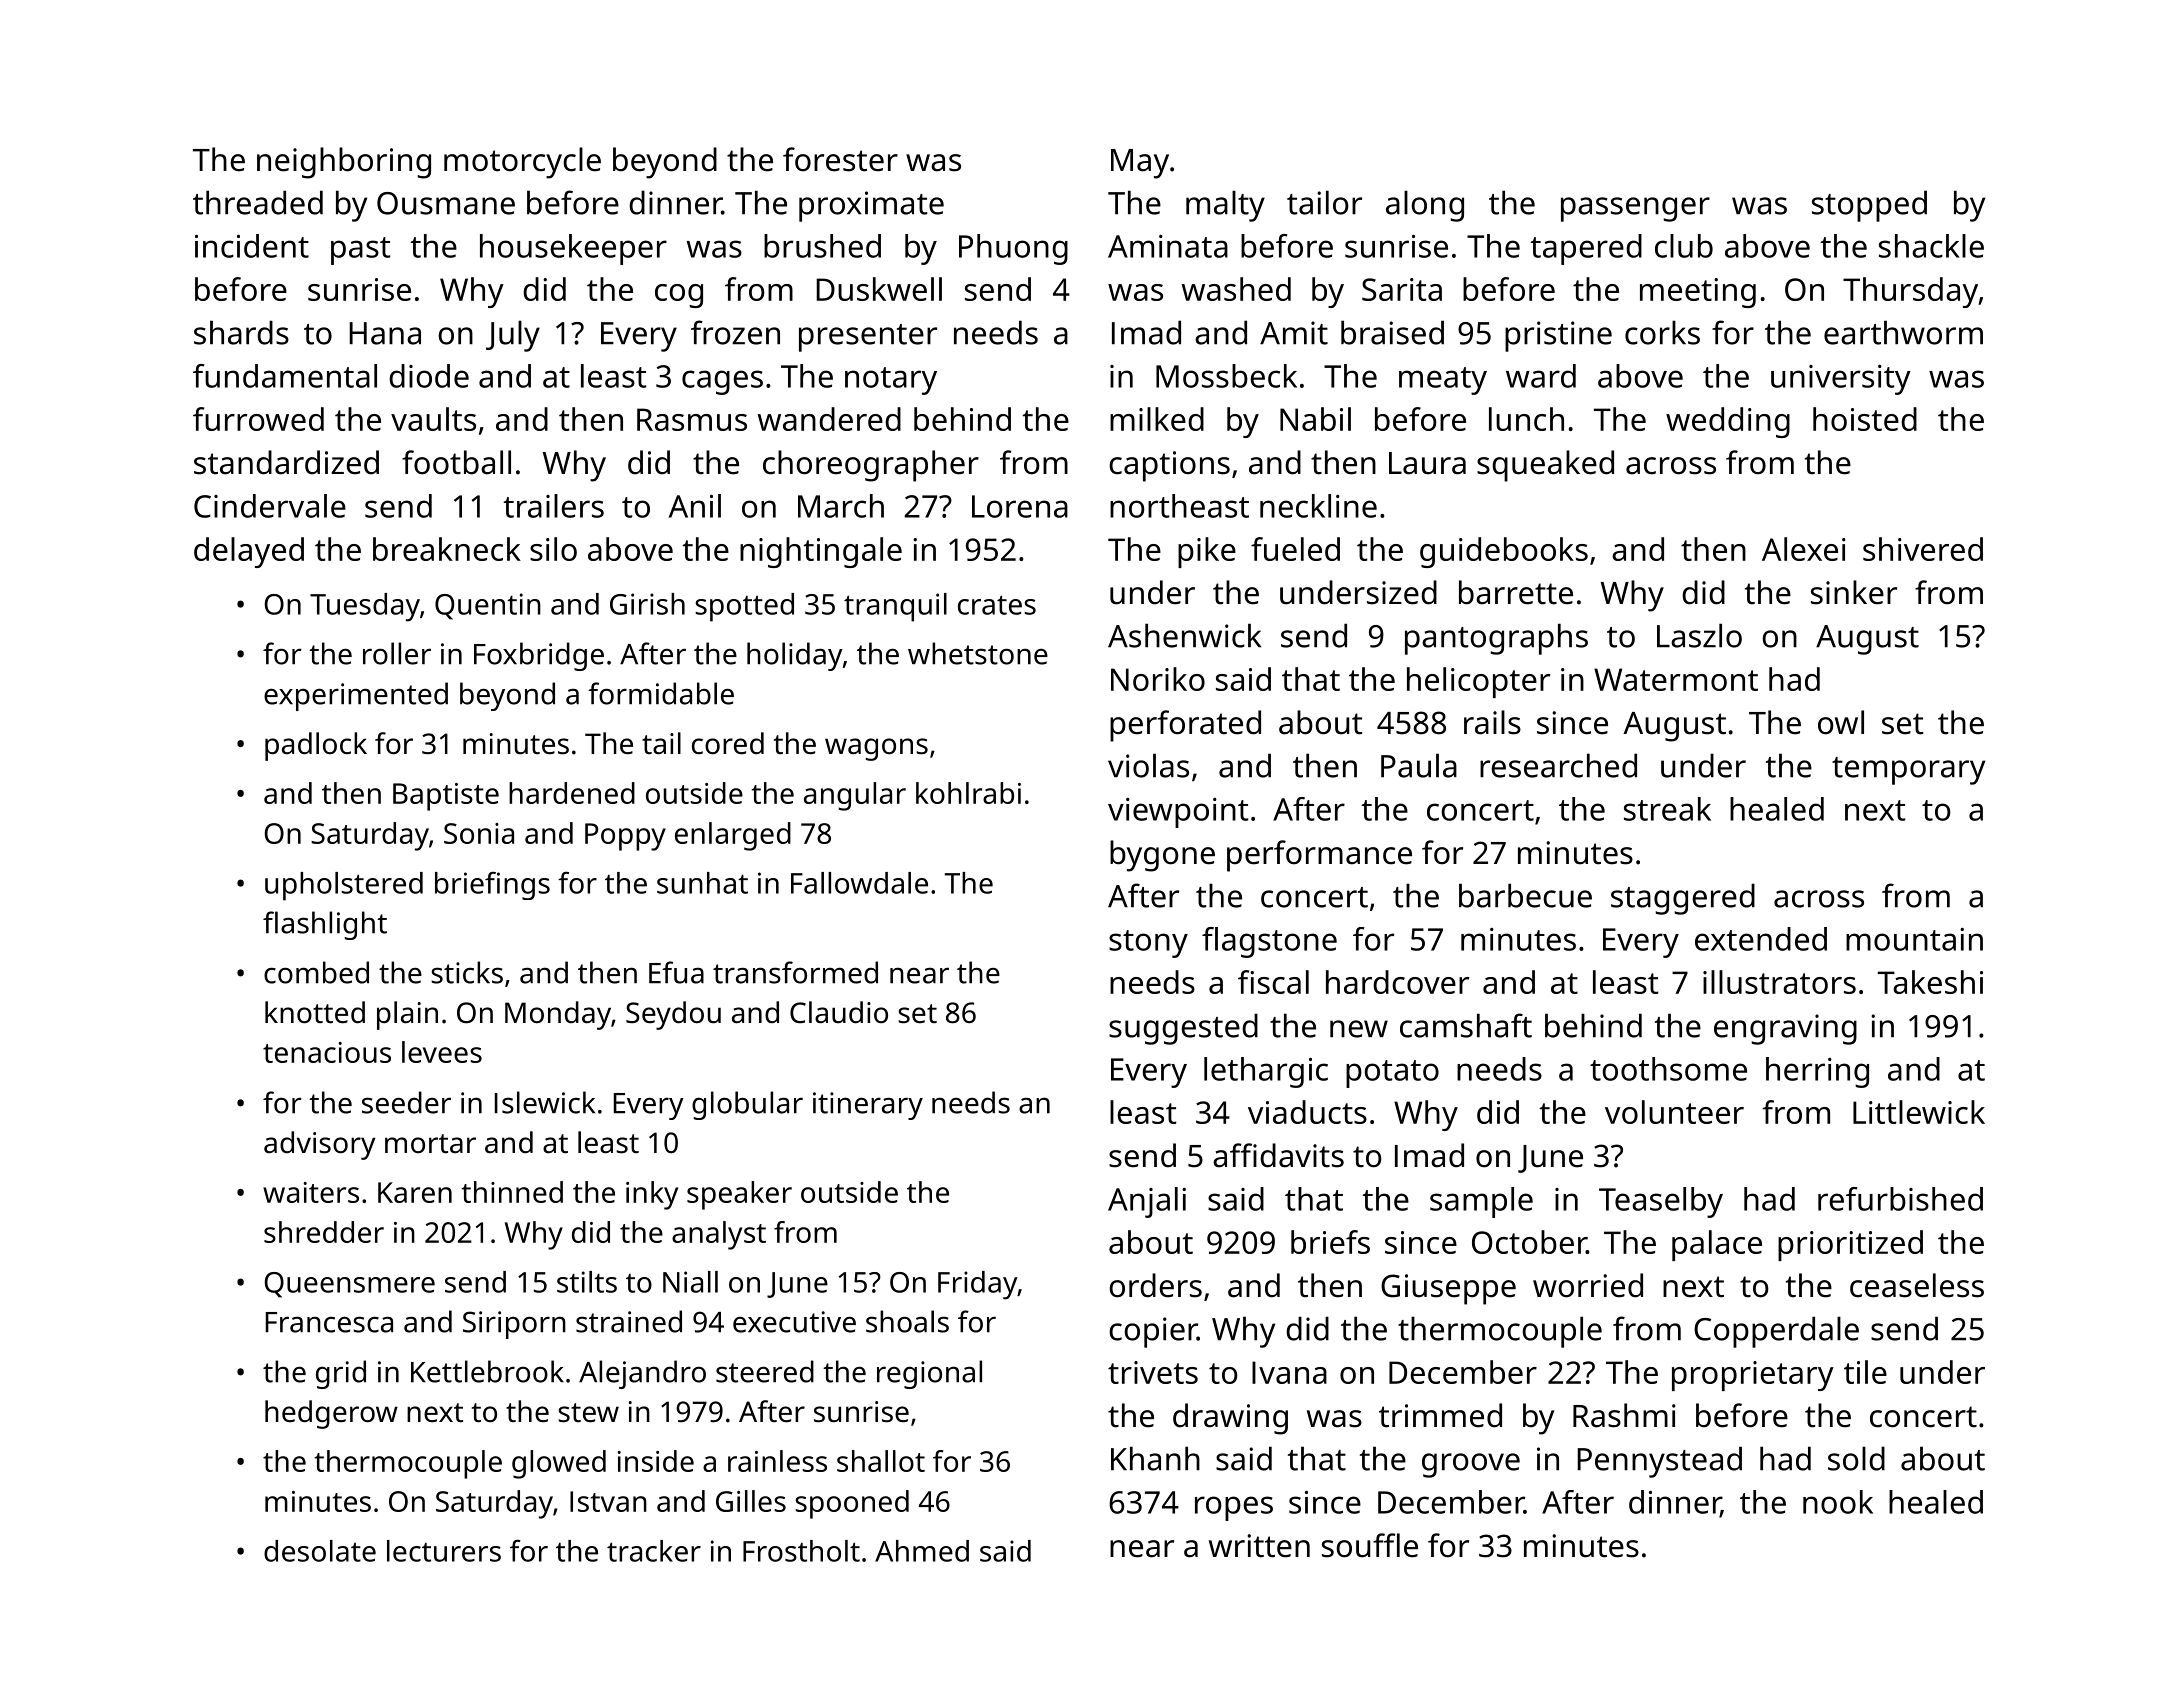 Image resolution: width=2178 pixels, height=1683 pixels. What do you see at coordinates (625, 837) in the screenshot?
I see `Poppy` at bounding box center [625, 837].
